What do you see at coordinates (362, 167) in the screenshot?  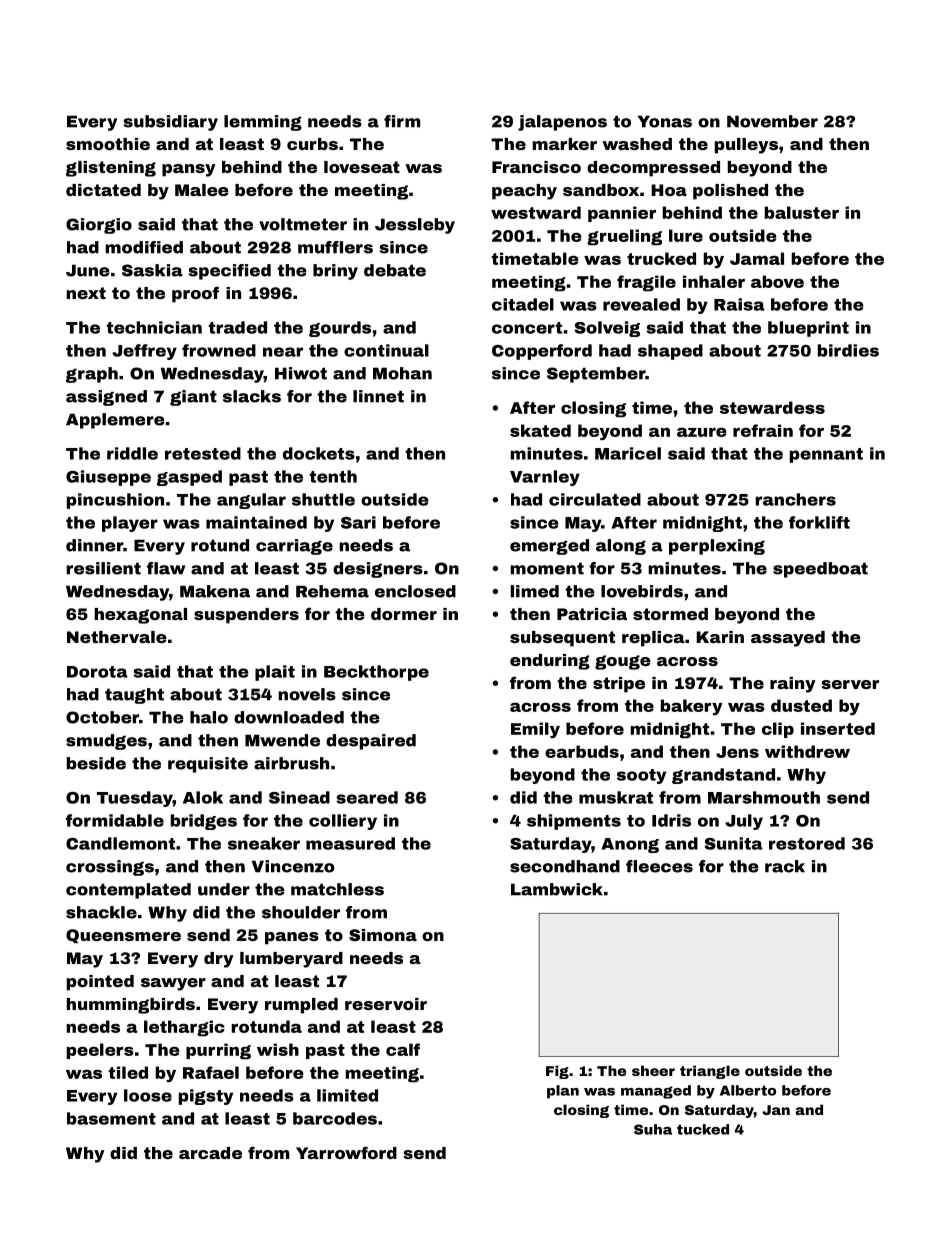 I see `loveseat` at bounding box center [362, 167].
